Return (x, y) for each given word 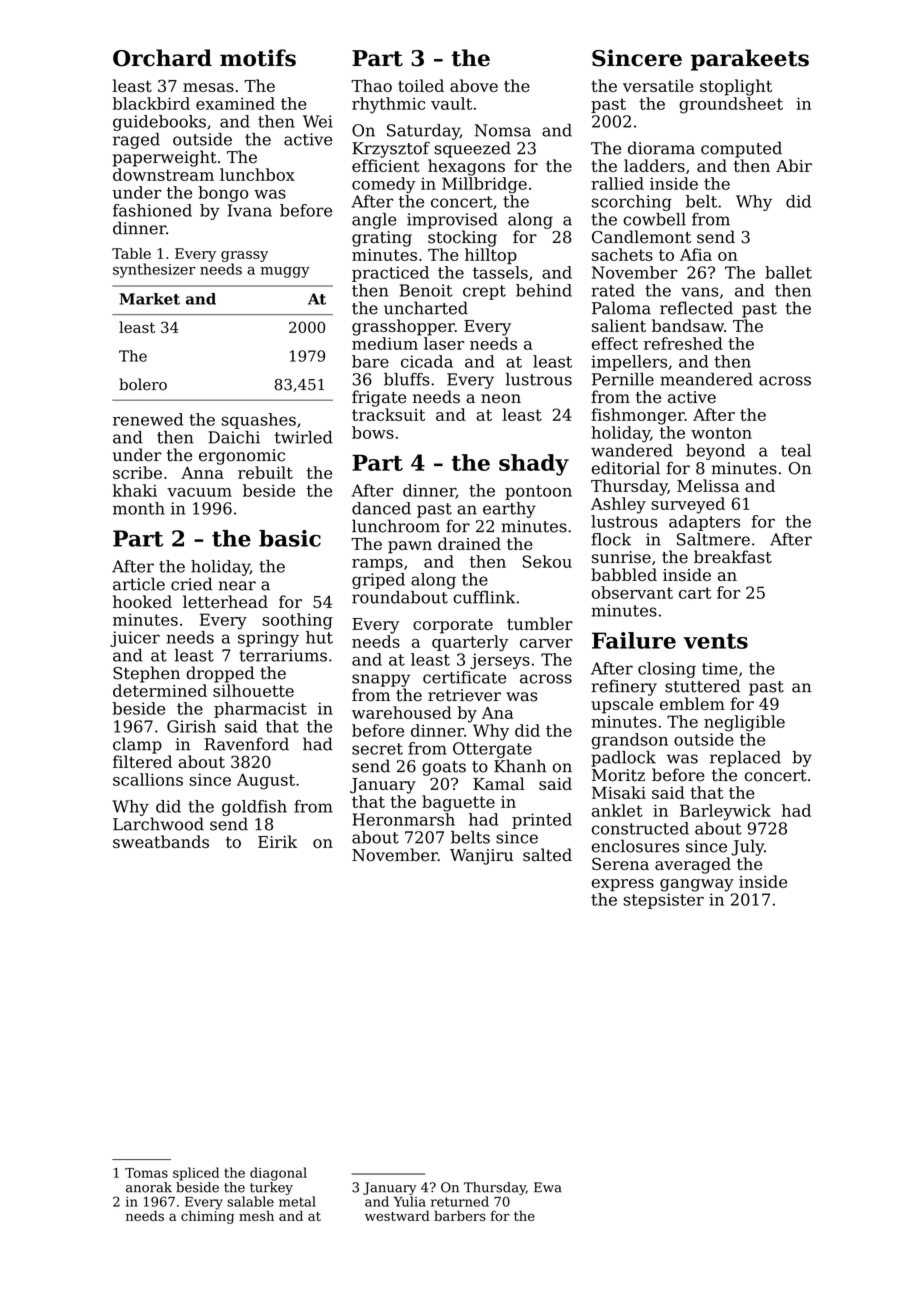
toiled (421, 85)
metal (297, 1201)
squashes (258, 421)
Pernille (623, 379)
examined (235, 103)
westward (397, 1215)
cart (695, 593)
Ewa (548, 1187)
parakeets (750, 60)
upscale (622, 705)
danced (381, 508)
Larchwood (158, 824)
